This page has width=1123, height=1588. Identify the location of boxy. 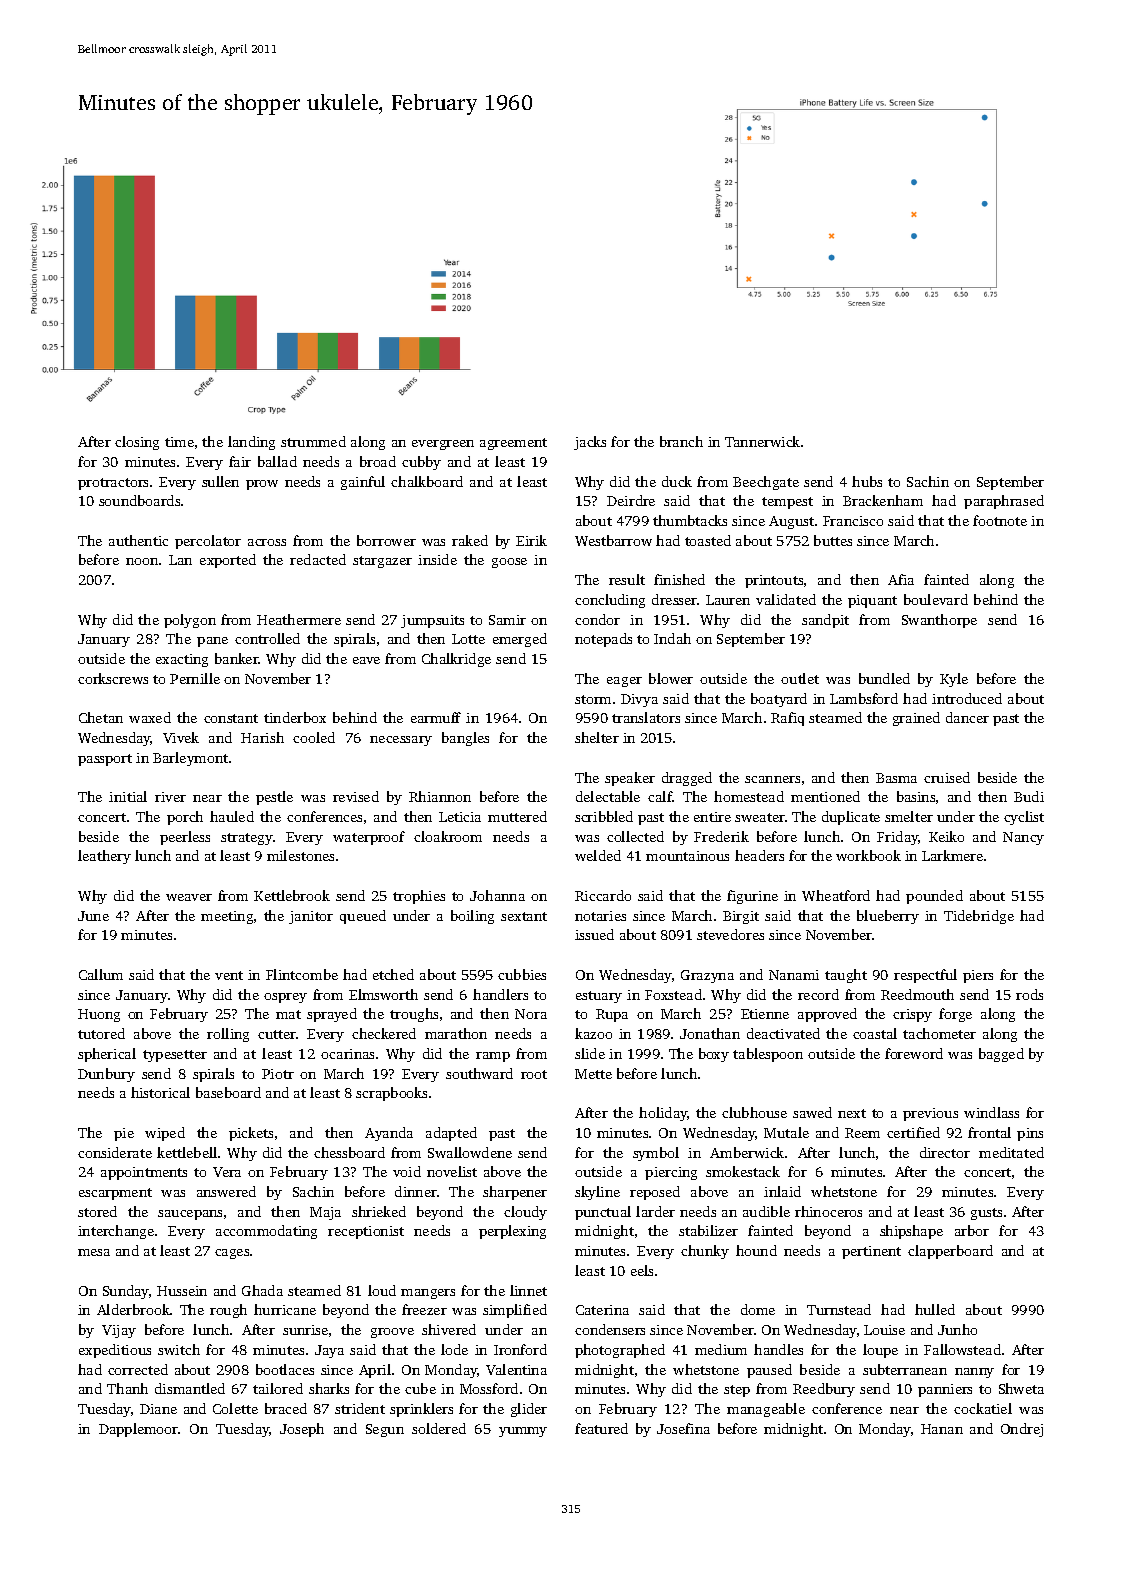
(714, 1055).
